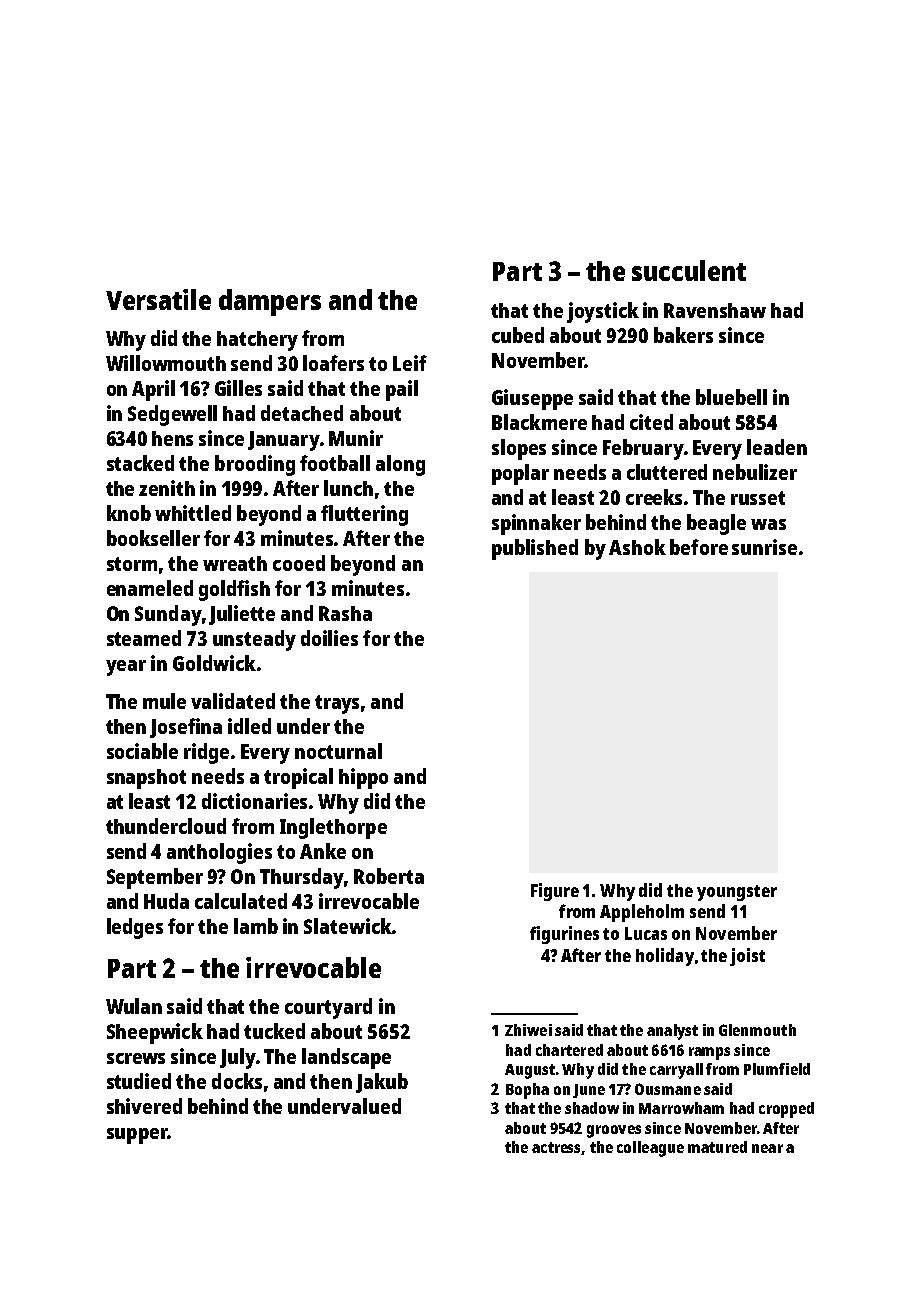 This screenshot has height=1308, width=922. Describe the element at coordinates (689, 270) in the screenshot. I see `succulent` at that location.
